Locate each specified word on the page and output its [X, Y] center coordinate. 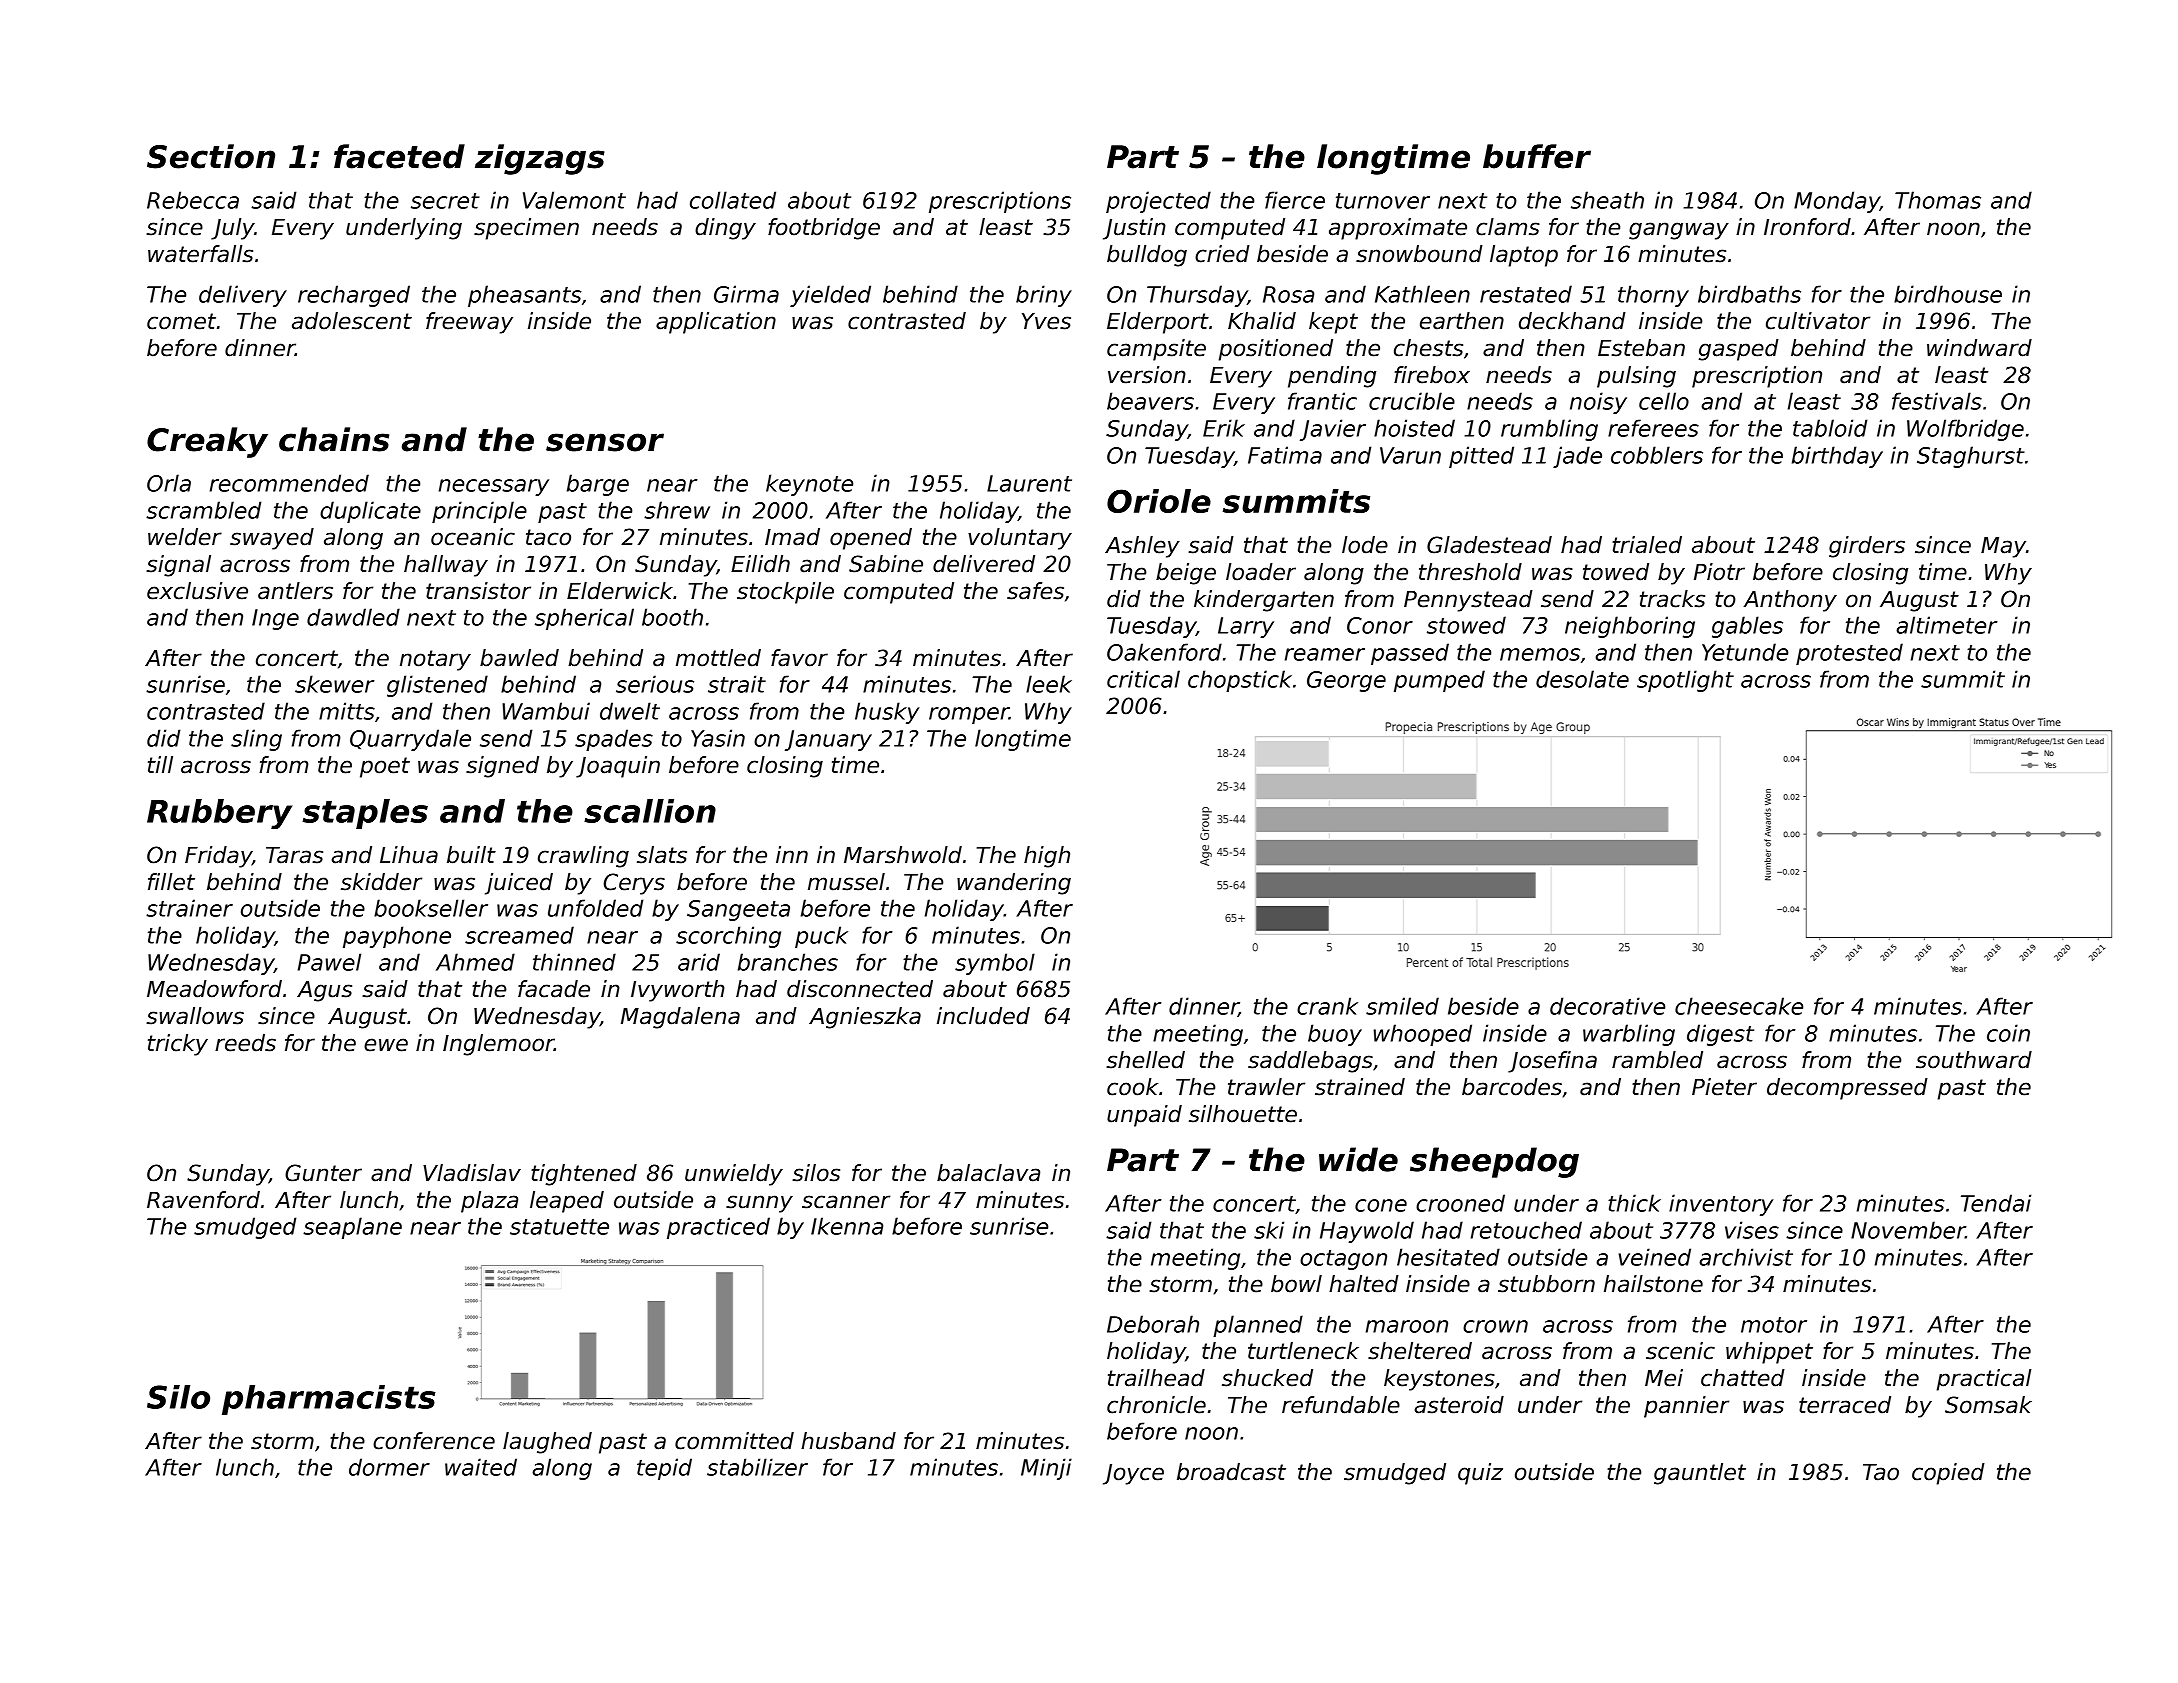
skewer [335, 684]
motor [1774, 1325]
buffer [1537, 156]
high [1047, 857]
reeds [245, 1043]
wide [1358, 1159]
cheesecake [1739, 1006]
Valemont [574, 200]
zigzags [540, 159]
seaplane [352, 1228]
